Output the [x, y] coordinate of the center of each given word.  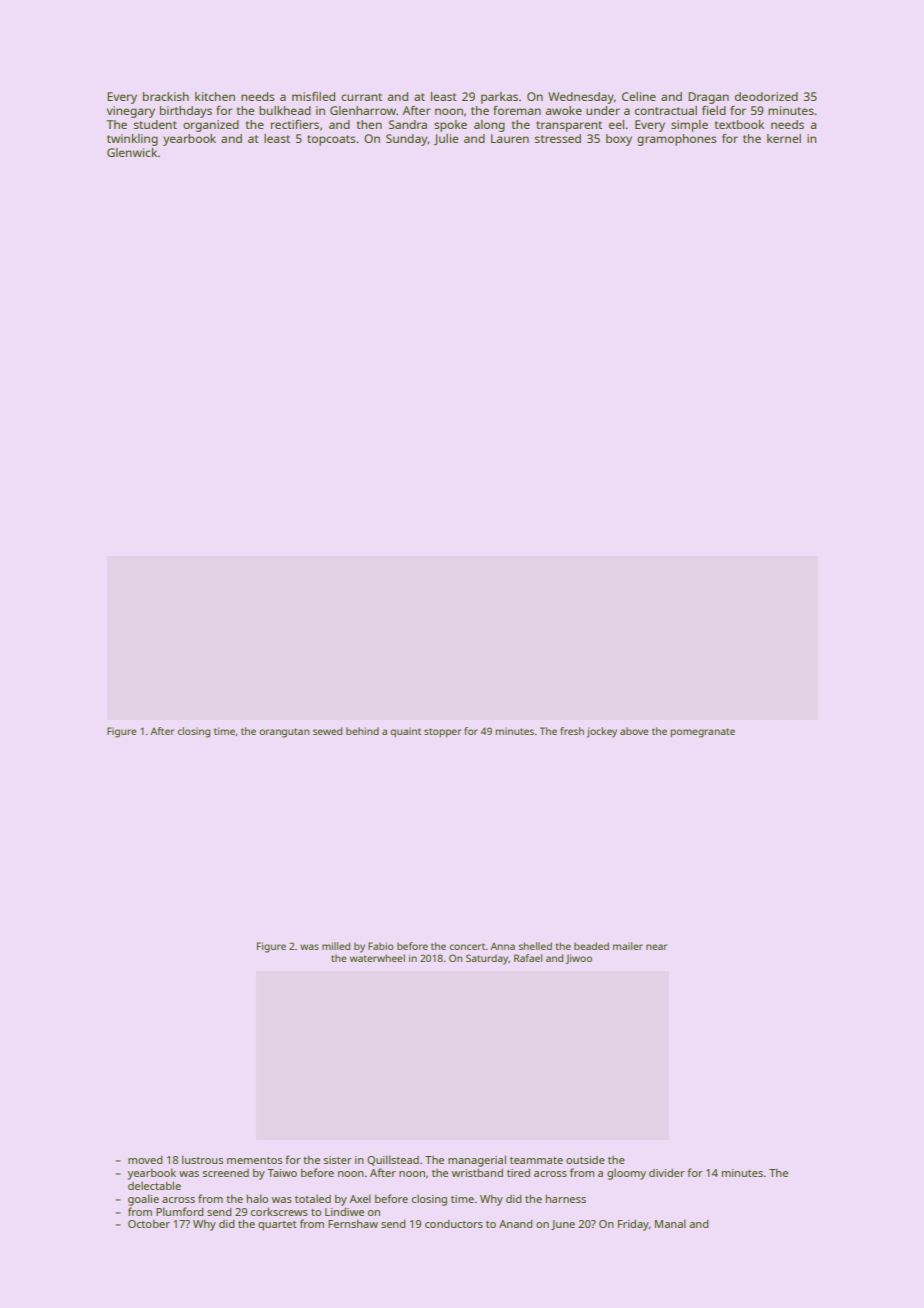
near [656, 947]
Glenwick [132, 152]
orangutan [284, 733]
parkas [499, 98]
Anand [515, 1224]
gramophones [676, 140]
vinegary [131, 112]
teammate [536, 1160]
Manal [670, 1223]
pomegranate [702, 733]
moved [145, 1160]
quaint [405, 732]
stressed [558, 138]
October [149, 1224]
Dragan [708, 98]
